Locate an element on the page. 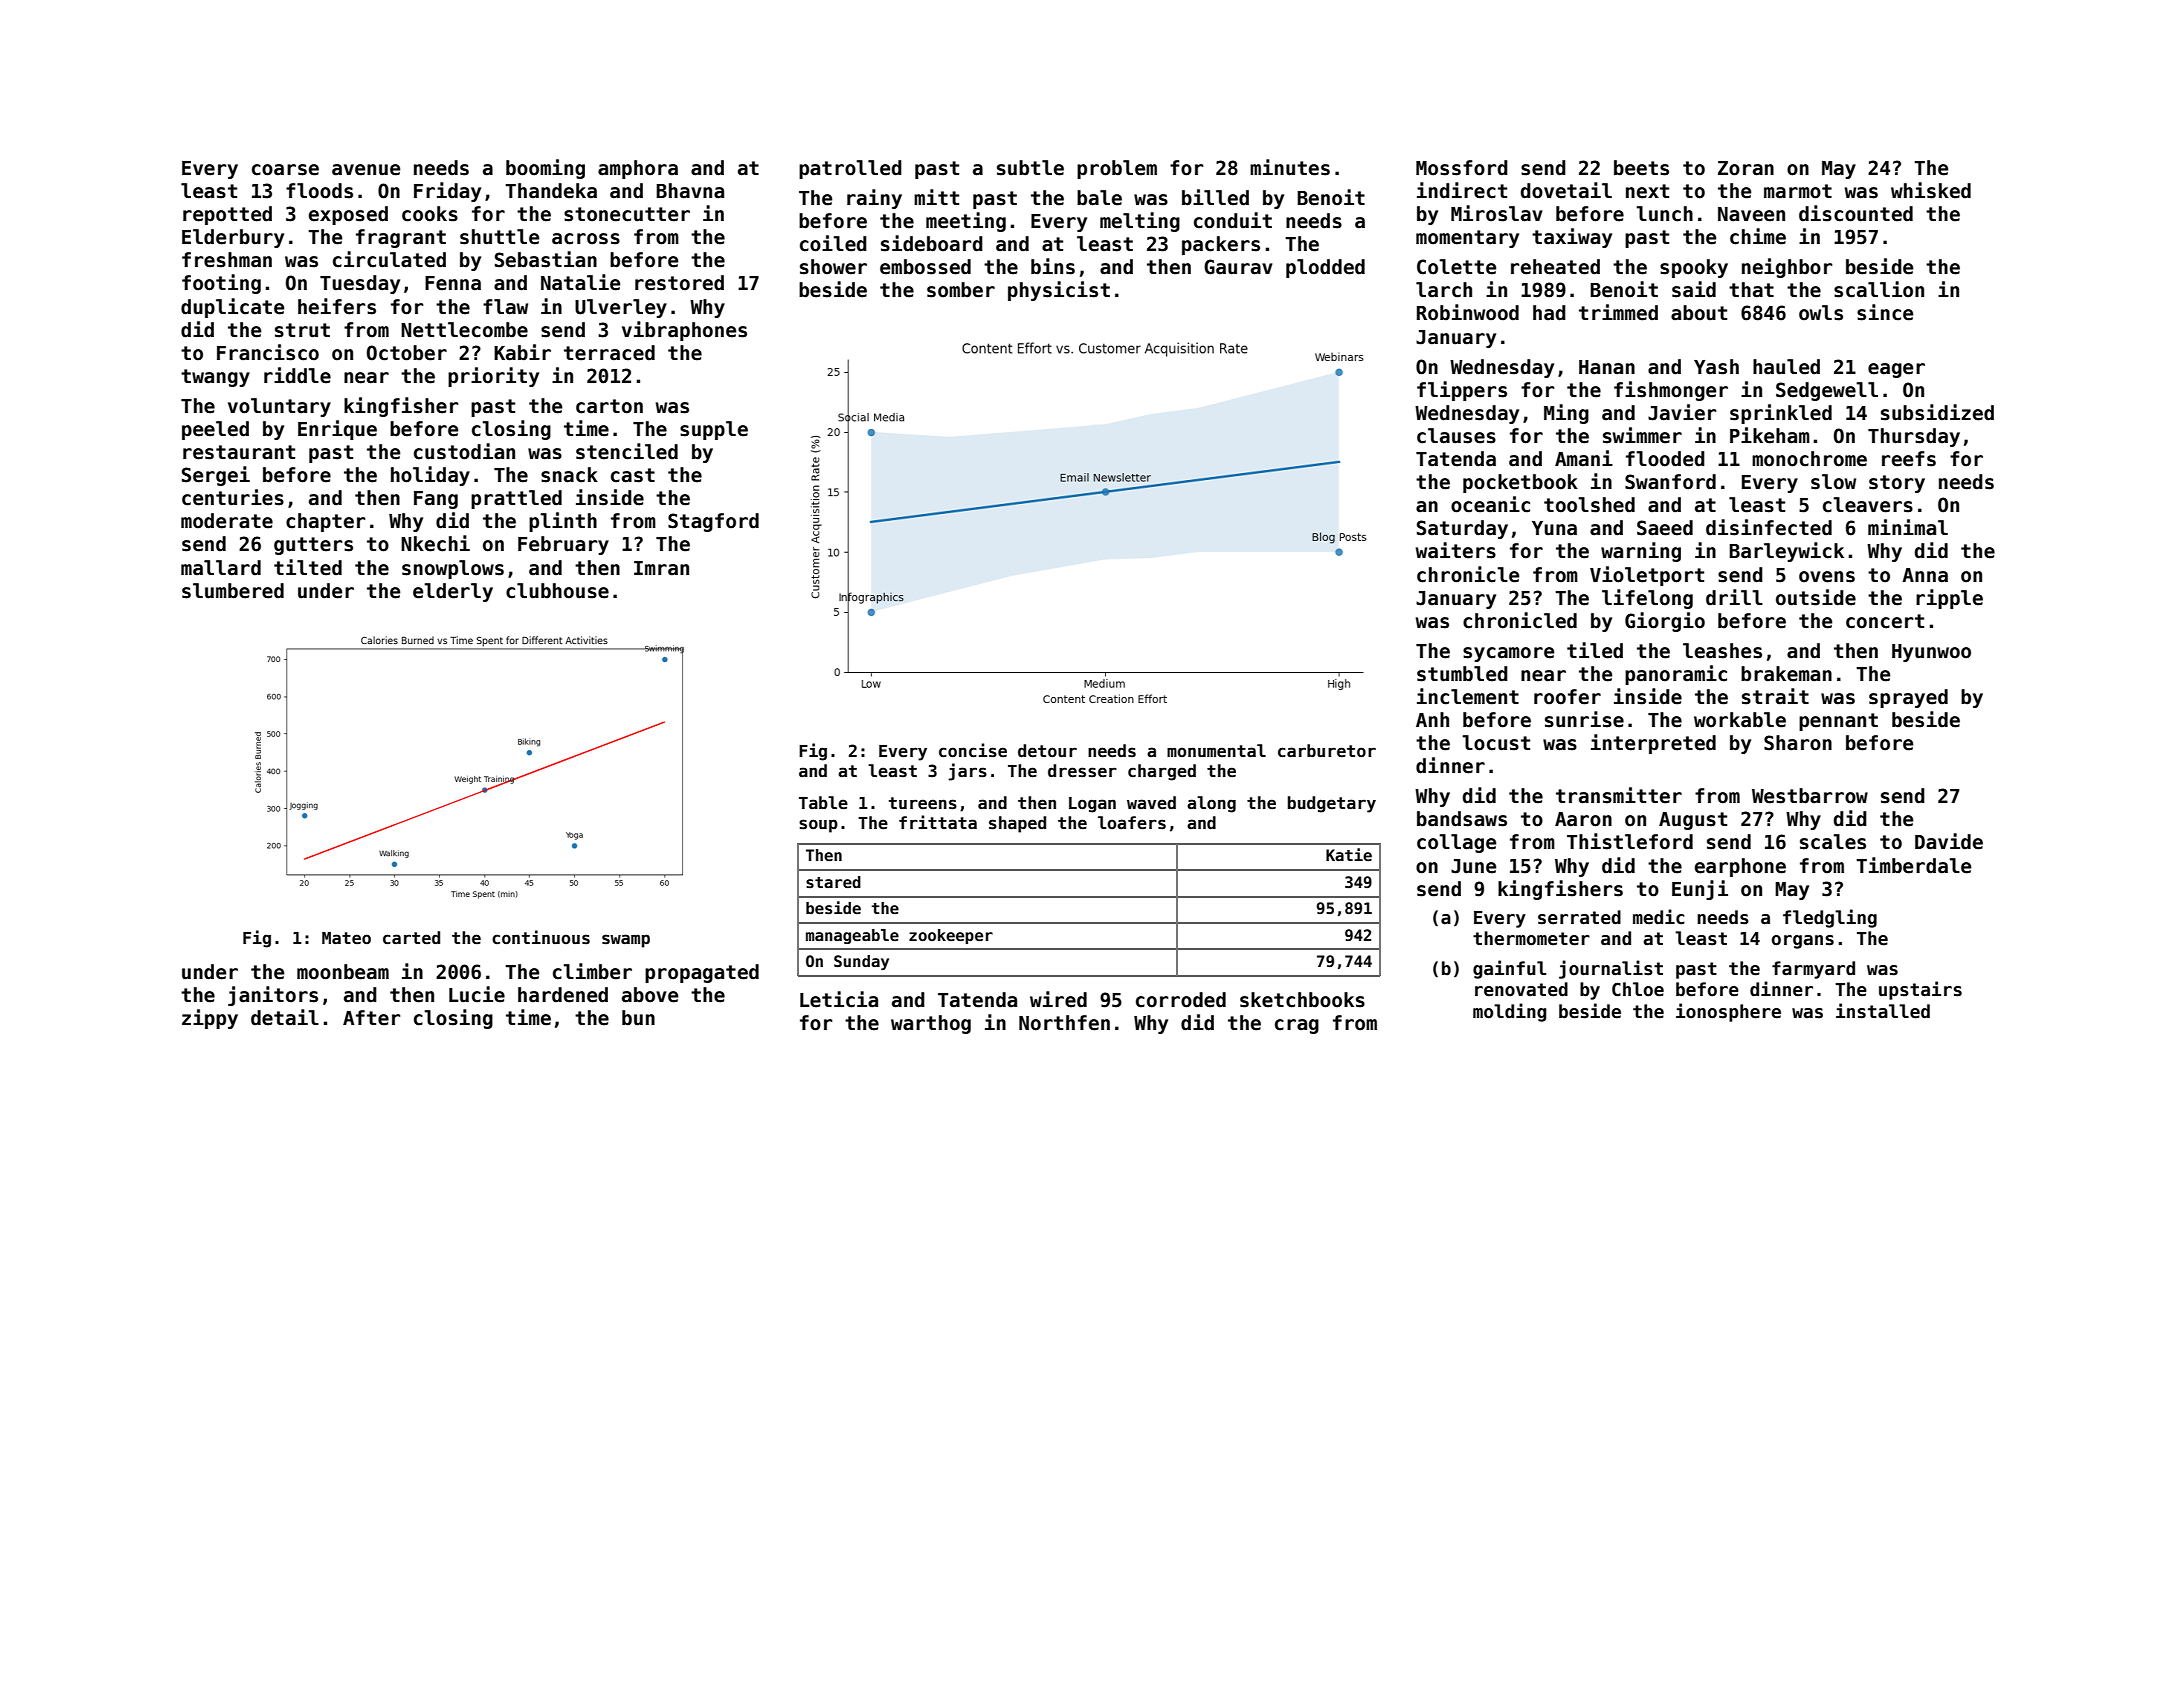 The image size is (2178, 1683). Davide is located at coordinates (1949, 841).
